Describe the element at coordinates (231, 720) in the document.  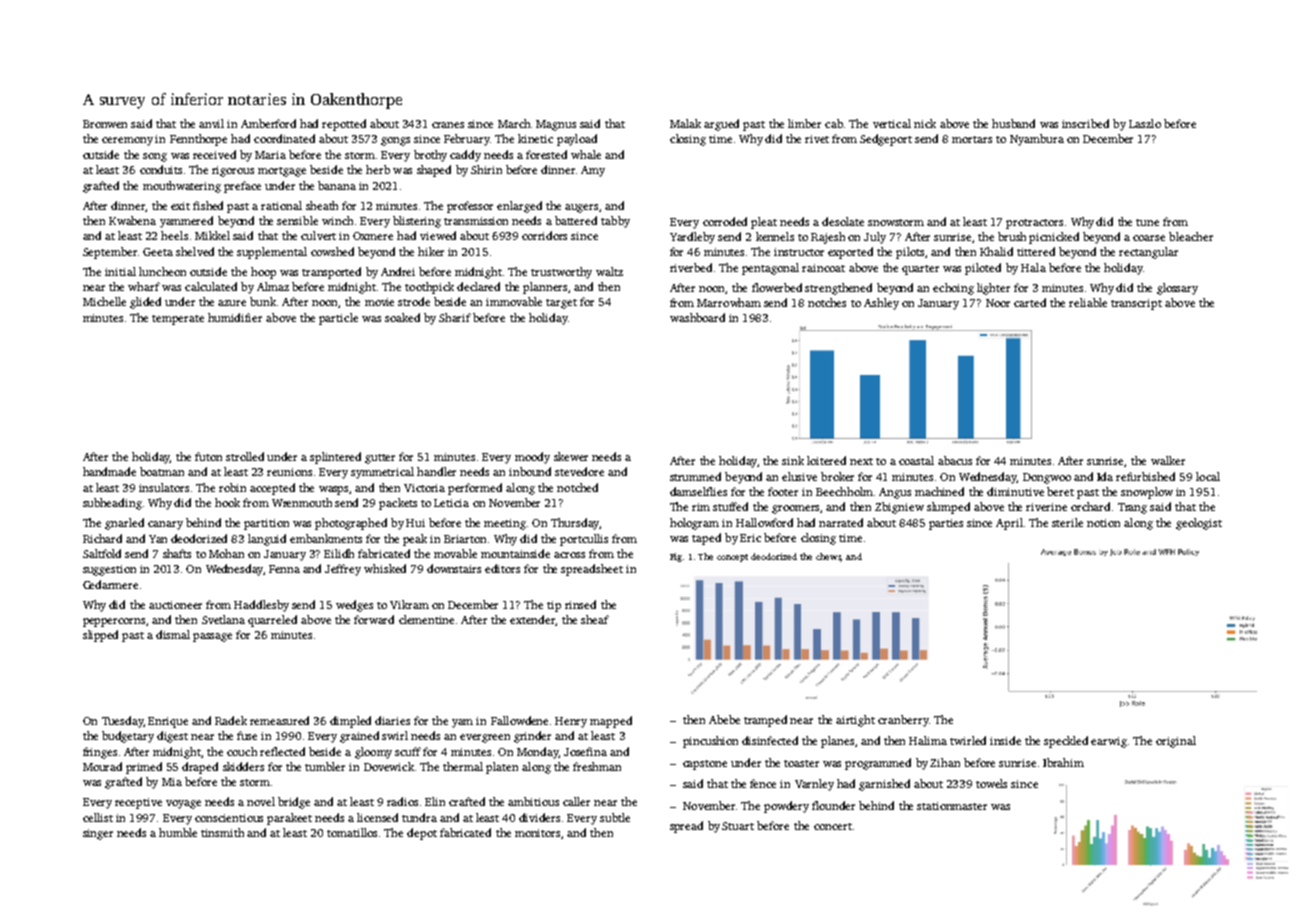
I see `Radek` at that location.
